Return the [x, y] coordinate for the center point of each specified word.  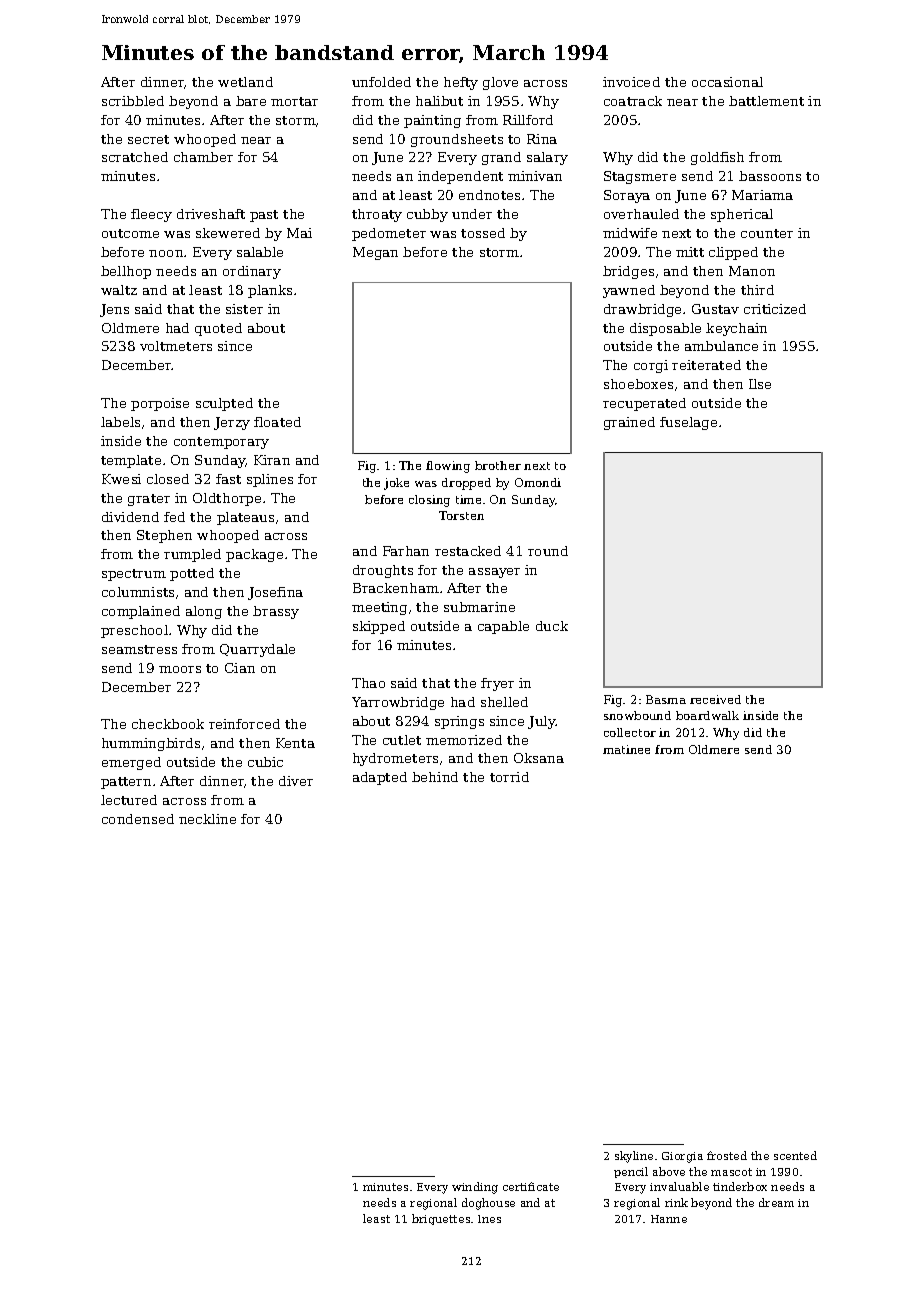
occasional [727, 82]
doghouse [488, 1204]
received [715, 699]
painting [432, 121]
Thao [368, 683]
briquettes [441, 1219]
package [254, 555]
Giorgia [682, 1157]
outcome [130, 233]
